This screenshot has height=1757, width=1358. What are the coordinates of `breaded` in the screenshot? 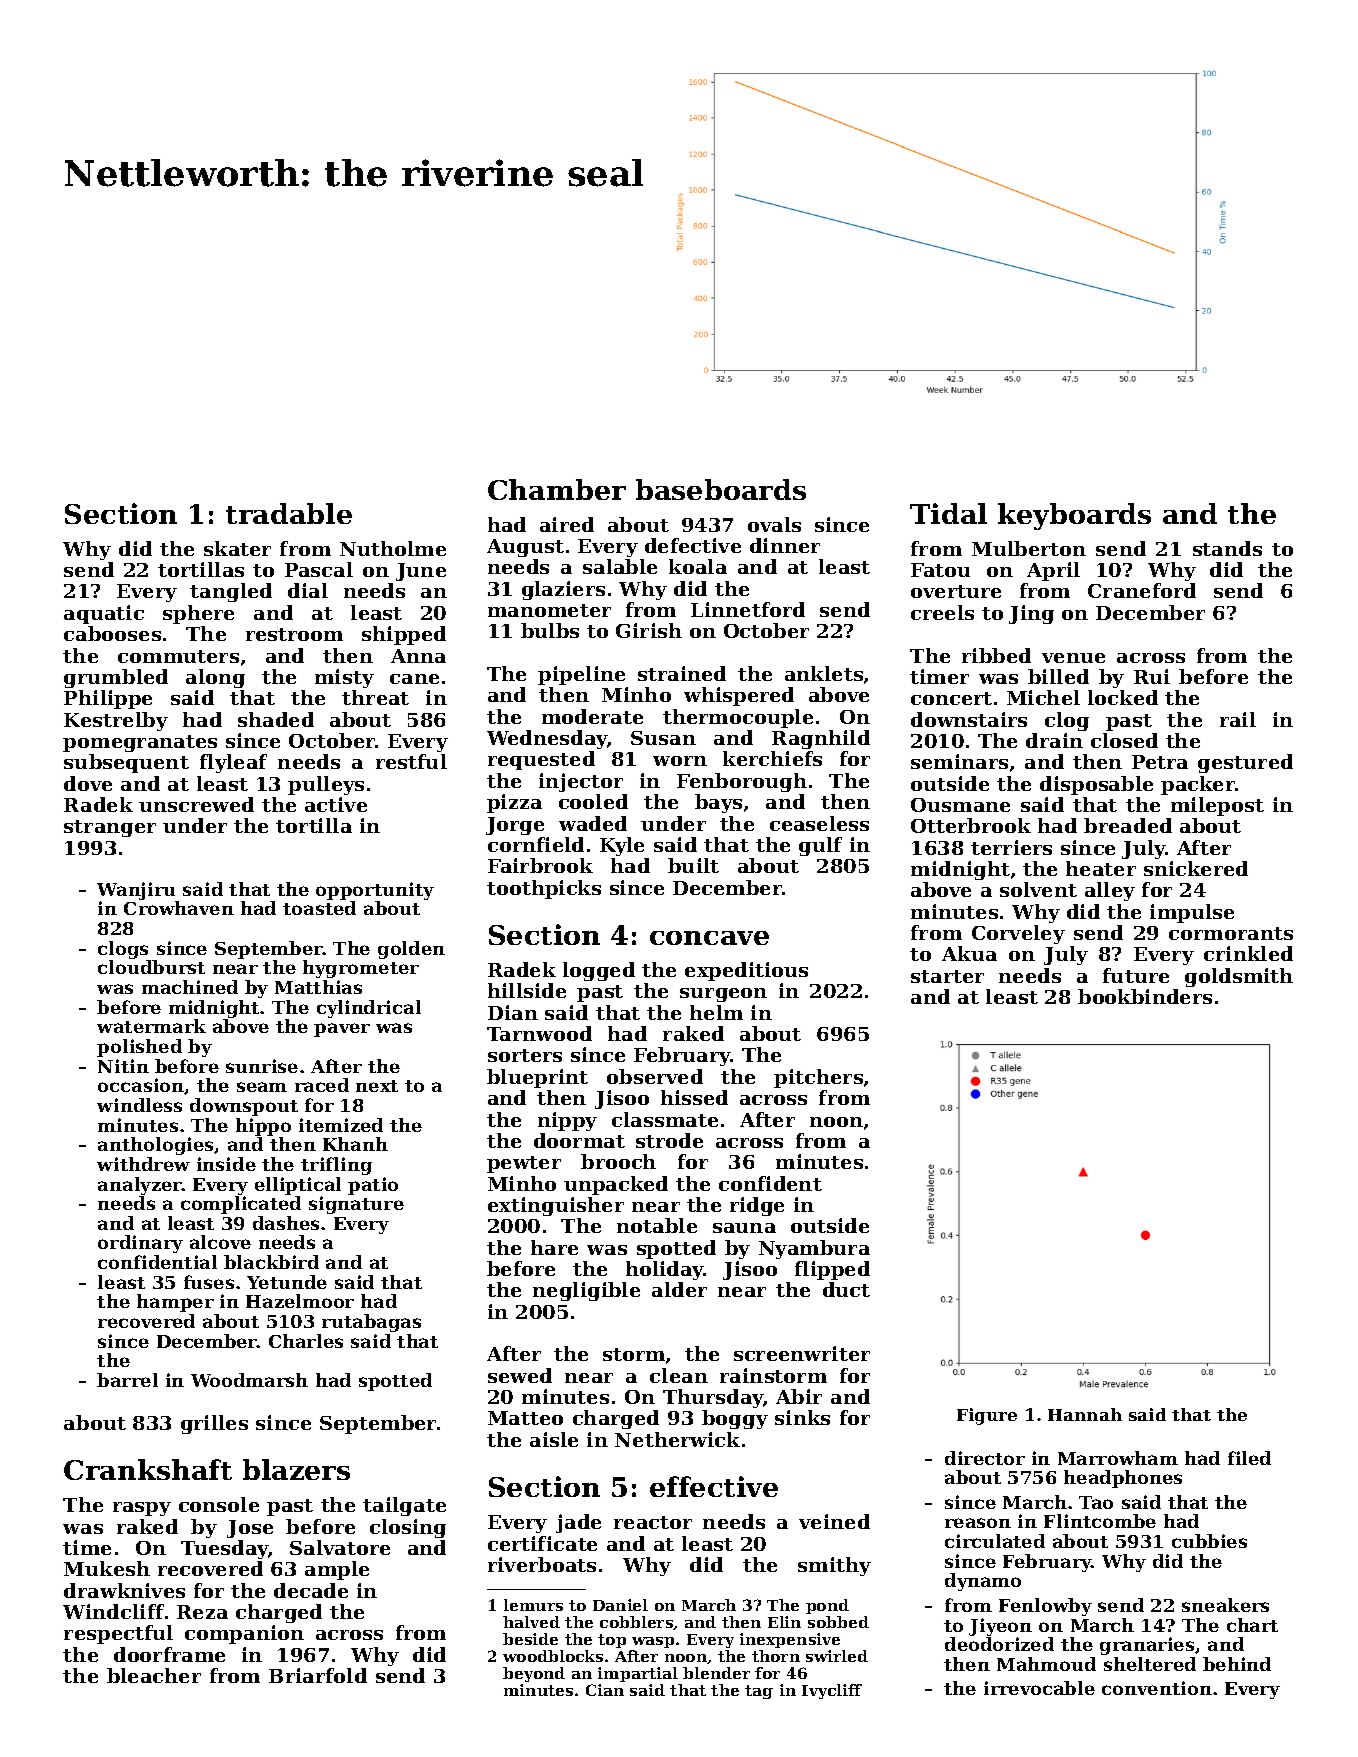 It's located at (1128, 825).
